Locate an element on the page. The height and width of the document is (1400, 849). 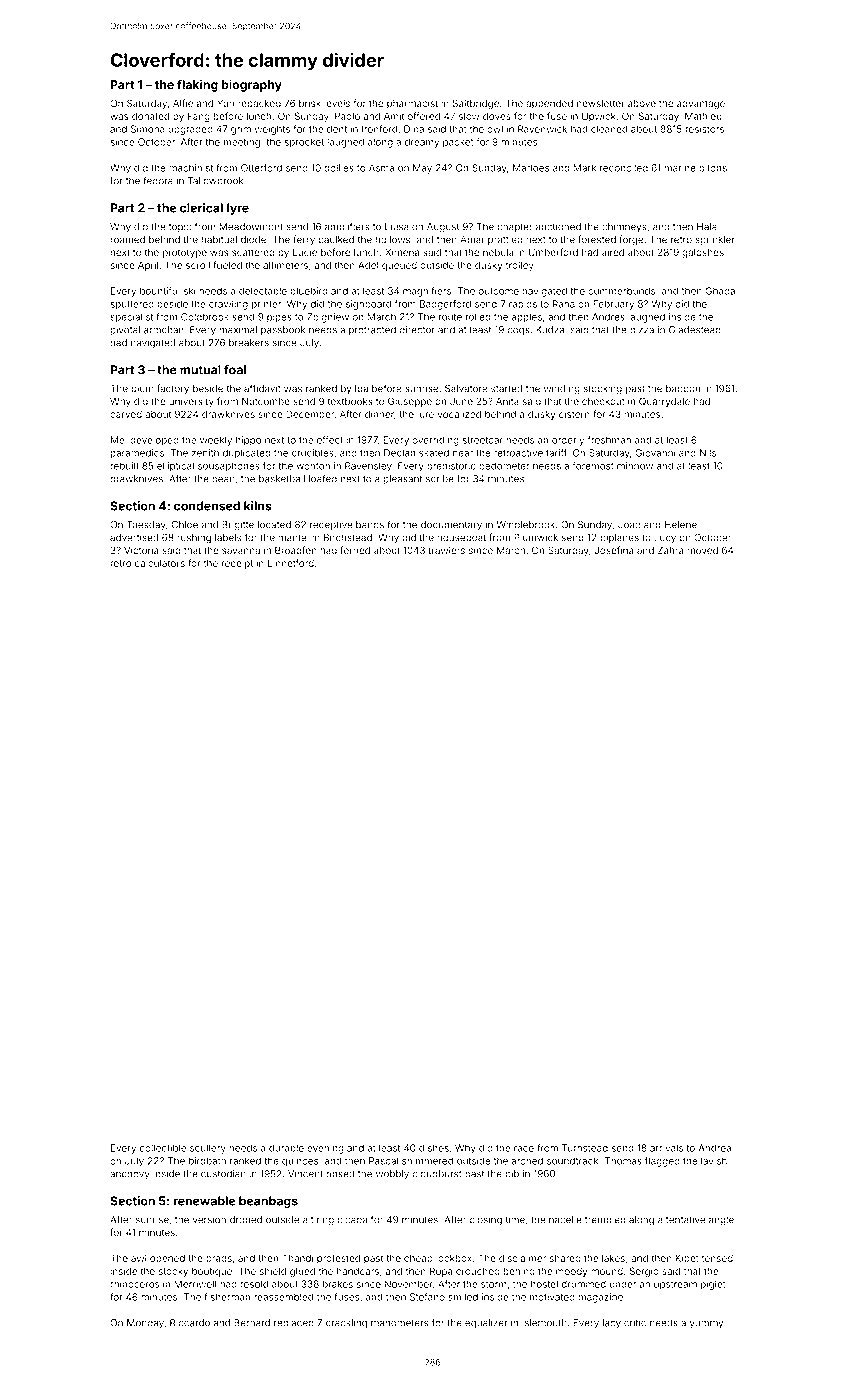
outcome is located at coordinates (498, 291).
